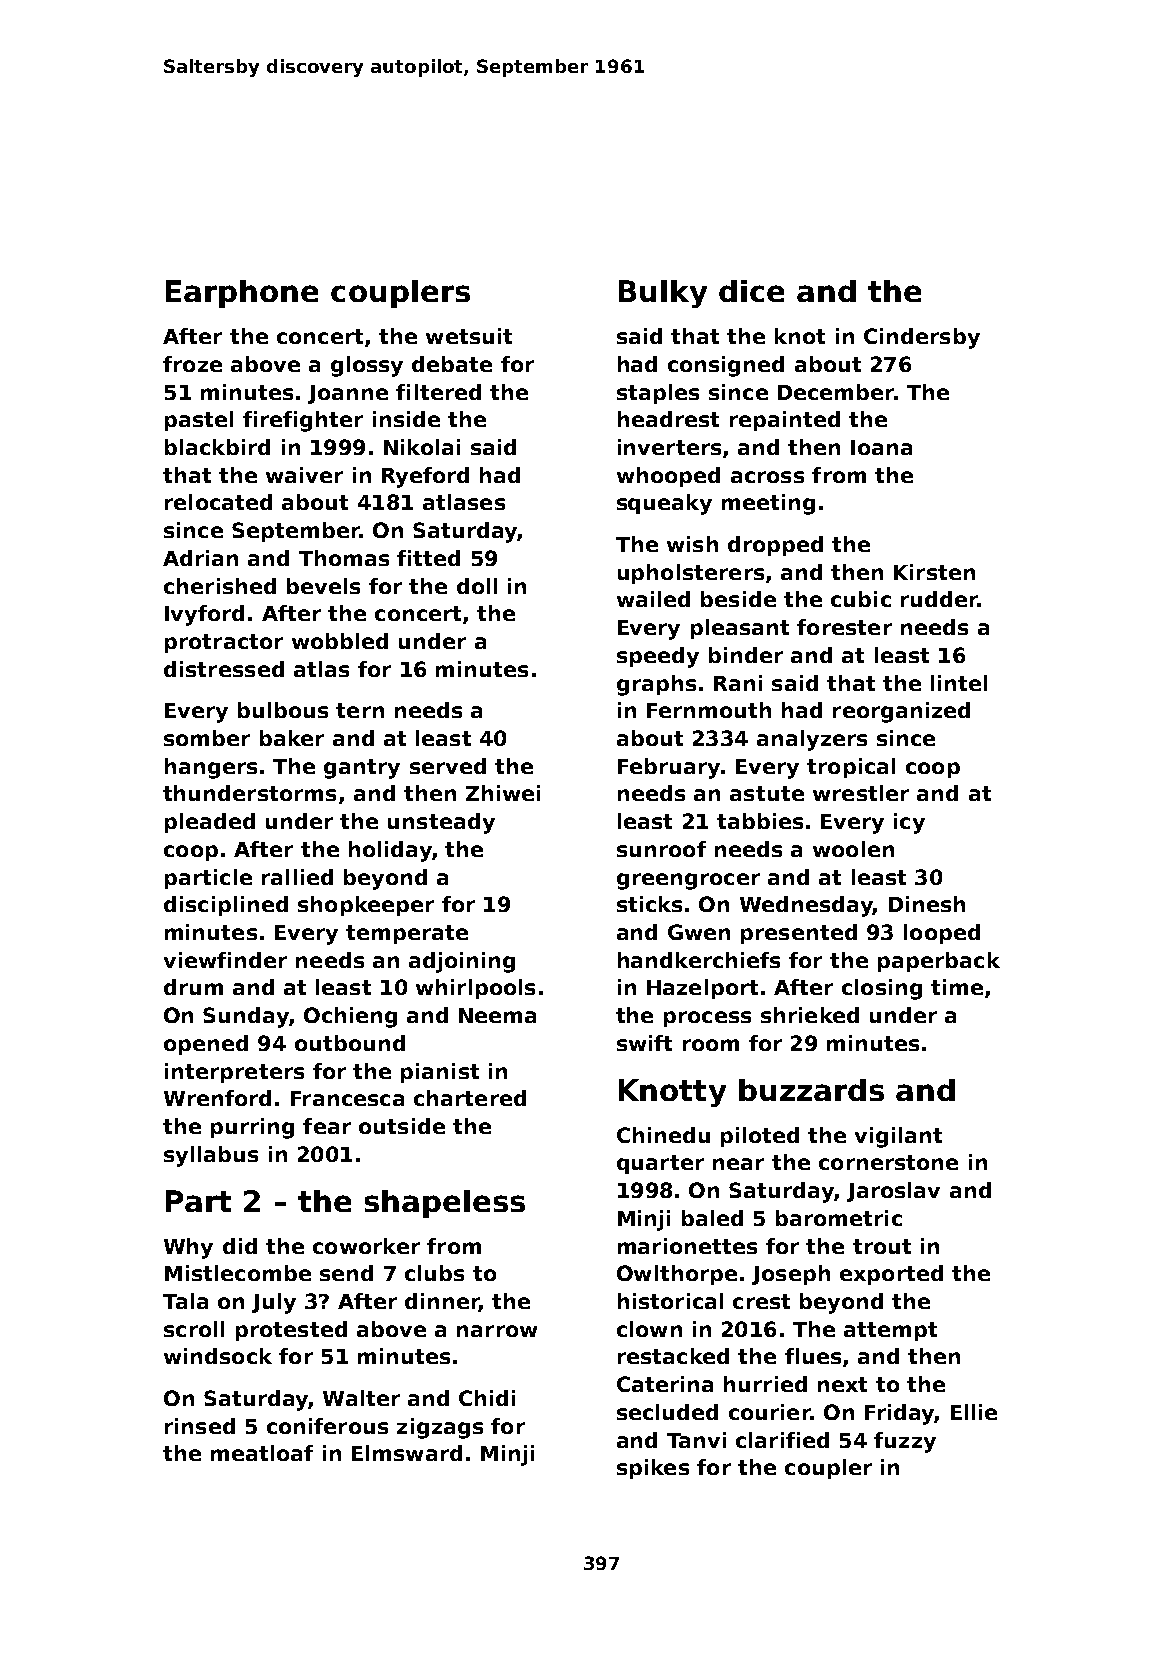  I want to click on wetsuit, so click(469, 336).
